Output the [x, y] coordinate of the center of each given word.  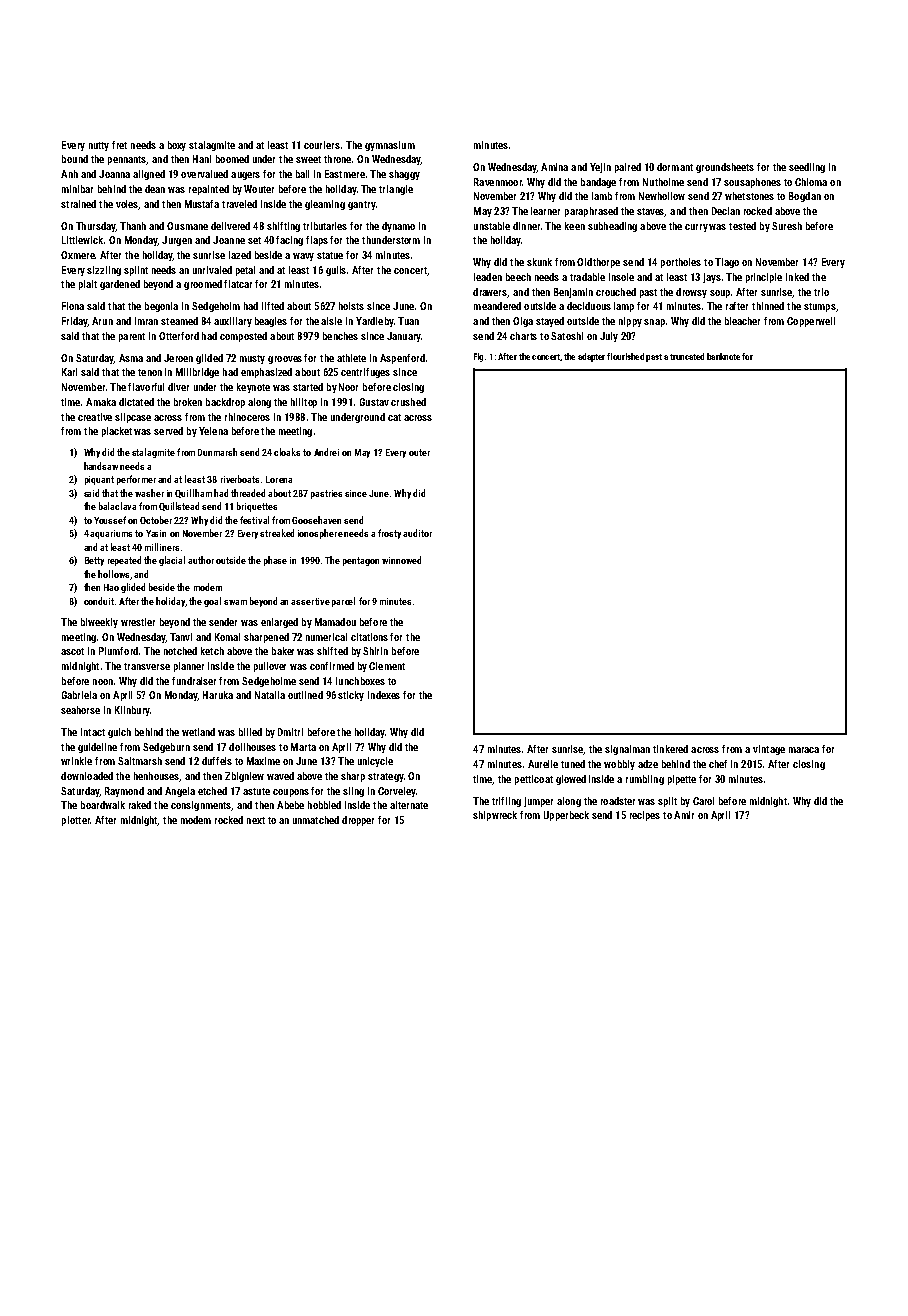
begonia [161, 307]
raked [140, 805]
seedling [807, 168]
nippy [630, 322]
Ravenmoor [498, 182]
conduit [99, 601]
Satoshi [567, 336]
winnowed [401, 560]
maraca [804, 750]
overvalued [204, 174]
